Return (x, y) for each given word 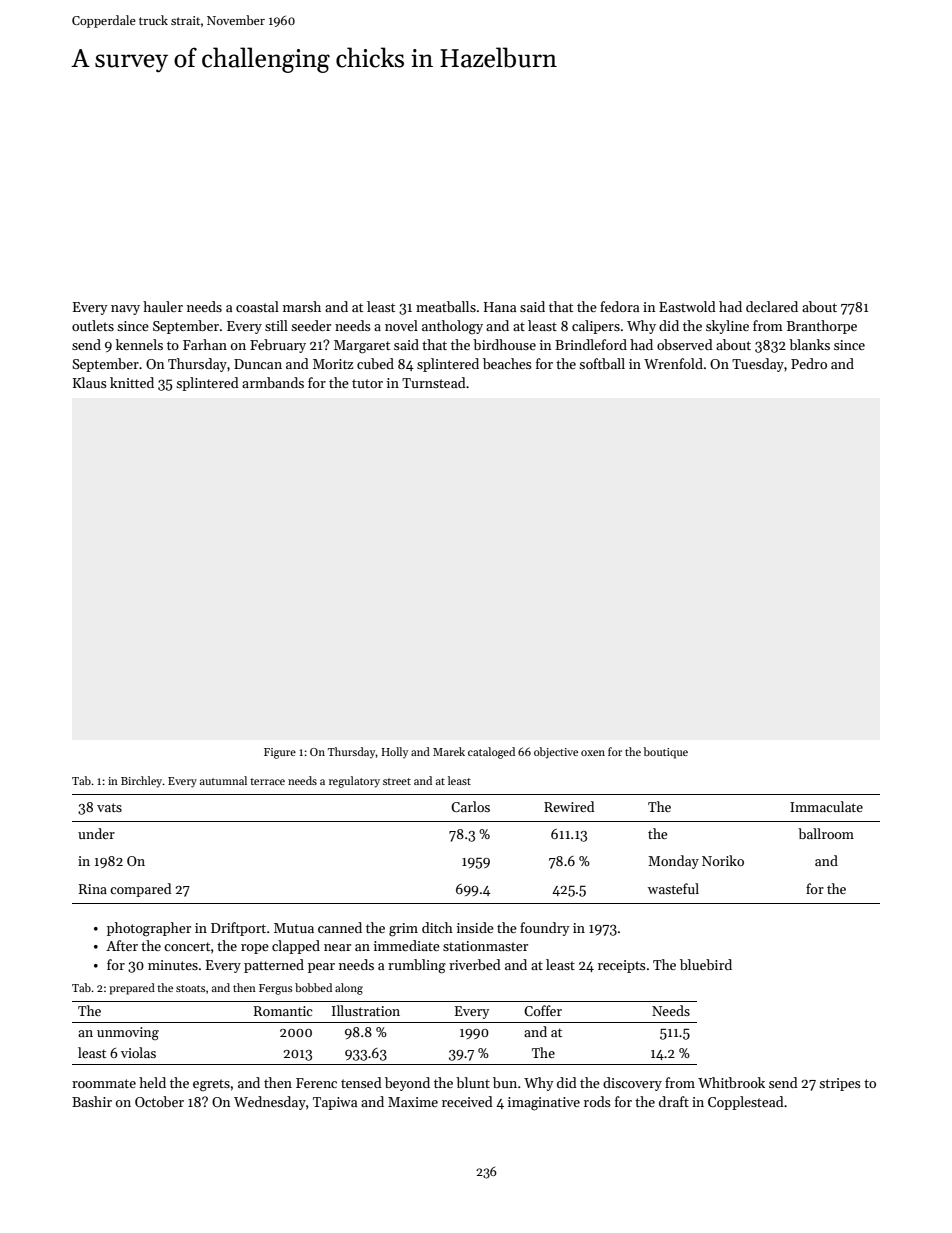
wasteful (673, 888)
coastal (257, 306)
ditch (437, 927)
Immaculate (826, 806)
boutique (665, 753)
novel (401, 325)
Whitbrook (731, 1082)
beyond (407, 1084)
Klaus (90, 382)
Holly (394, 753)
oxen (593, 753)
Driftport (238, 929)
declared (772, 306)
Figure (280, 753)
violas (138, 1052)
